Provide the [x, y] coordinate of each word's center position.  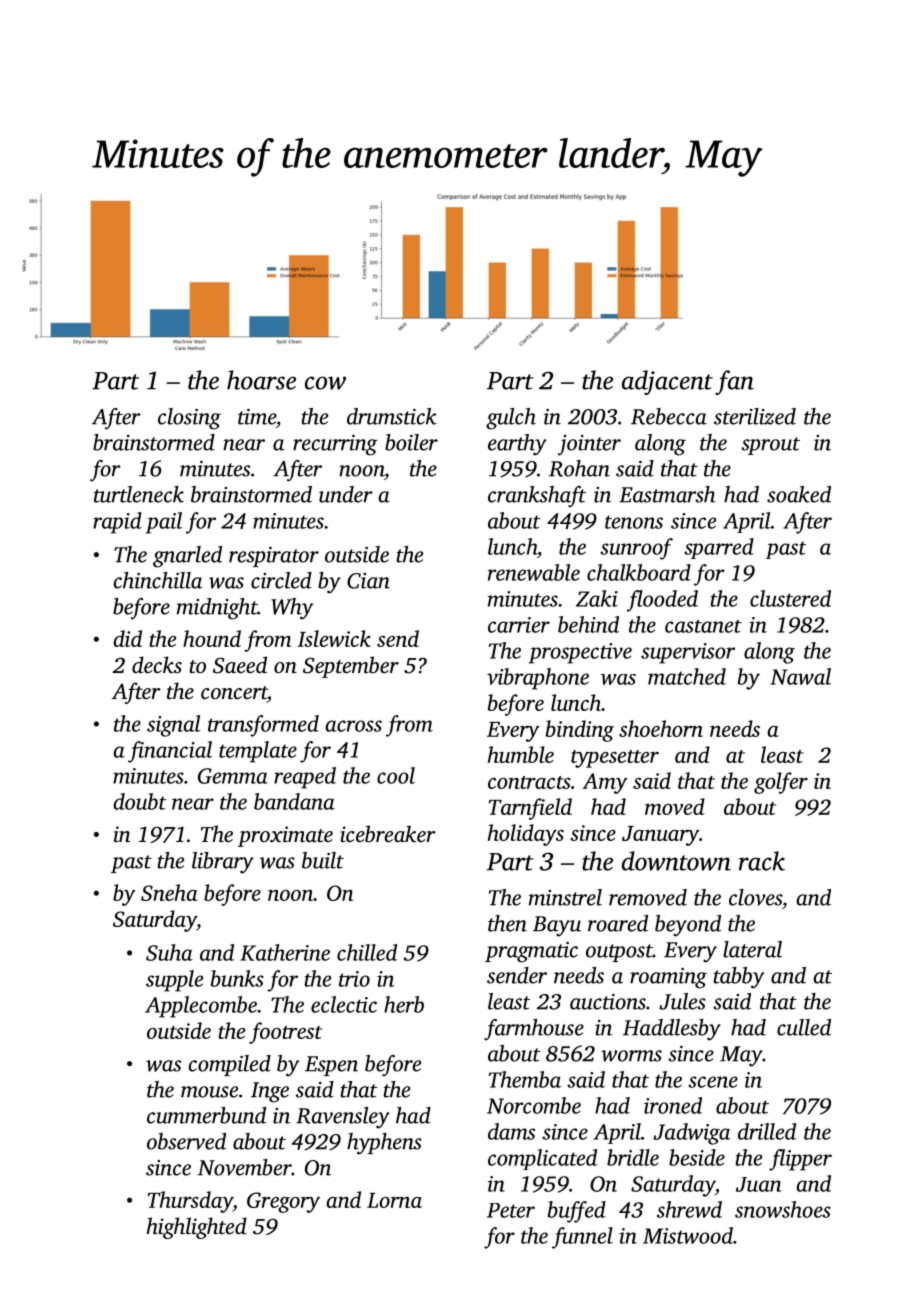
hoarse [261, 380]
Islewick [334, 638]
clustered [790, 598]
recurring [335, 445]
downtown [676, 861]
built [323, 860]
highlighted [197, 1228]
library [223, 863]
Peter [511, 1210]
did [128, 638]
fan [734, 382]
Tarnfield [530, 809]
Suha [169, 952]
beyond [688, 926]
